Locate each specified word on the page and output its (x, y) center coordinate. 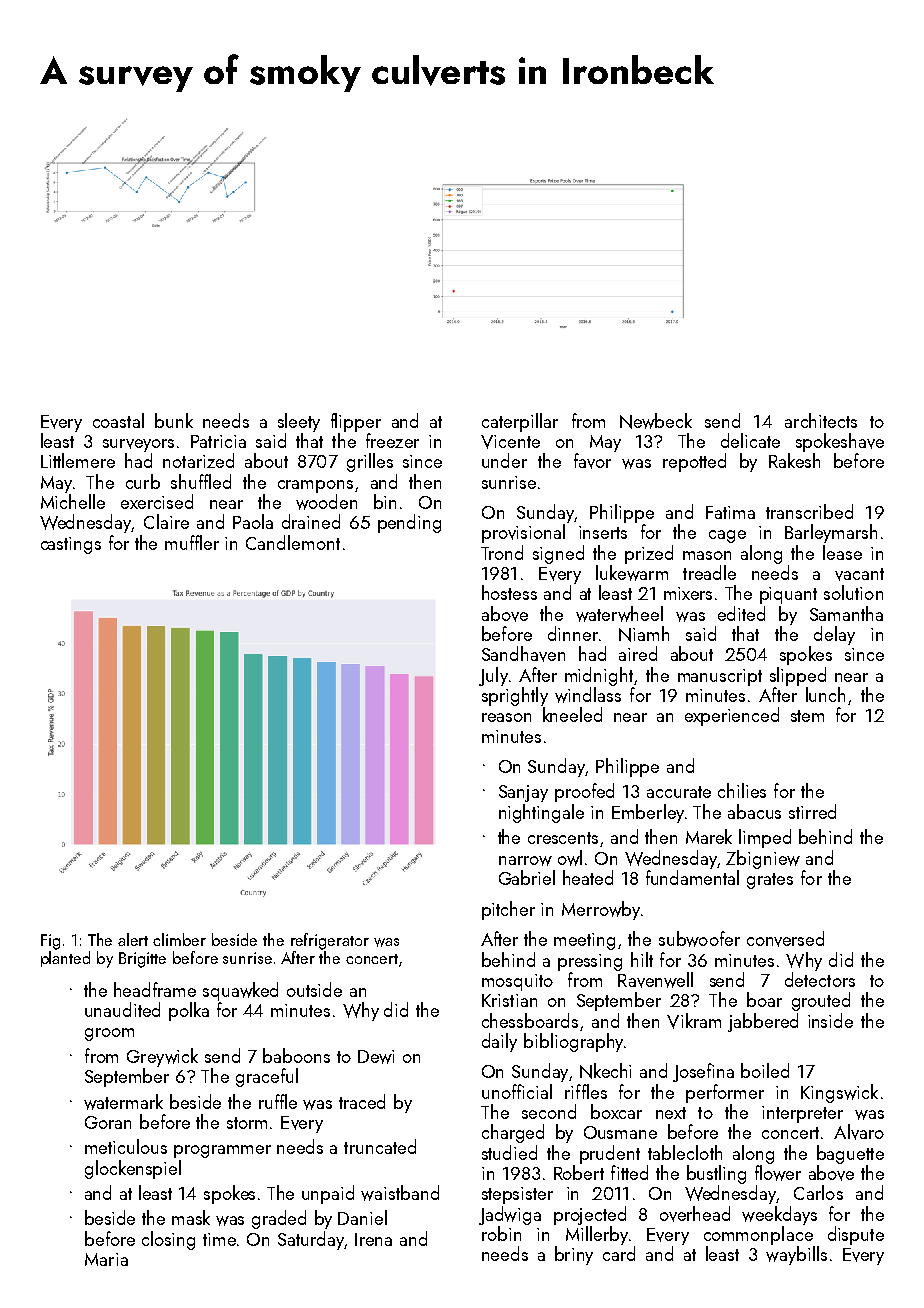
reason (506, 717)
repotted (694, 462)
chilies (742, 790)
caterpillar (520, 422)
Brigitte (142, 960)
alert (133, 939)
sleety (299, 422)
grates (770, 881)
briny (574, 1255)
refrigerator (330, 941)
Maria (106, 1259)
